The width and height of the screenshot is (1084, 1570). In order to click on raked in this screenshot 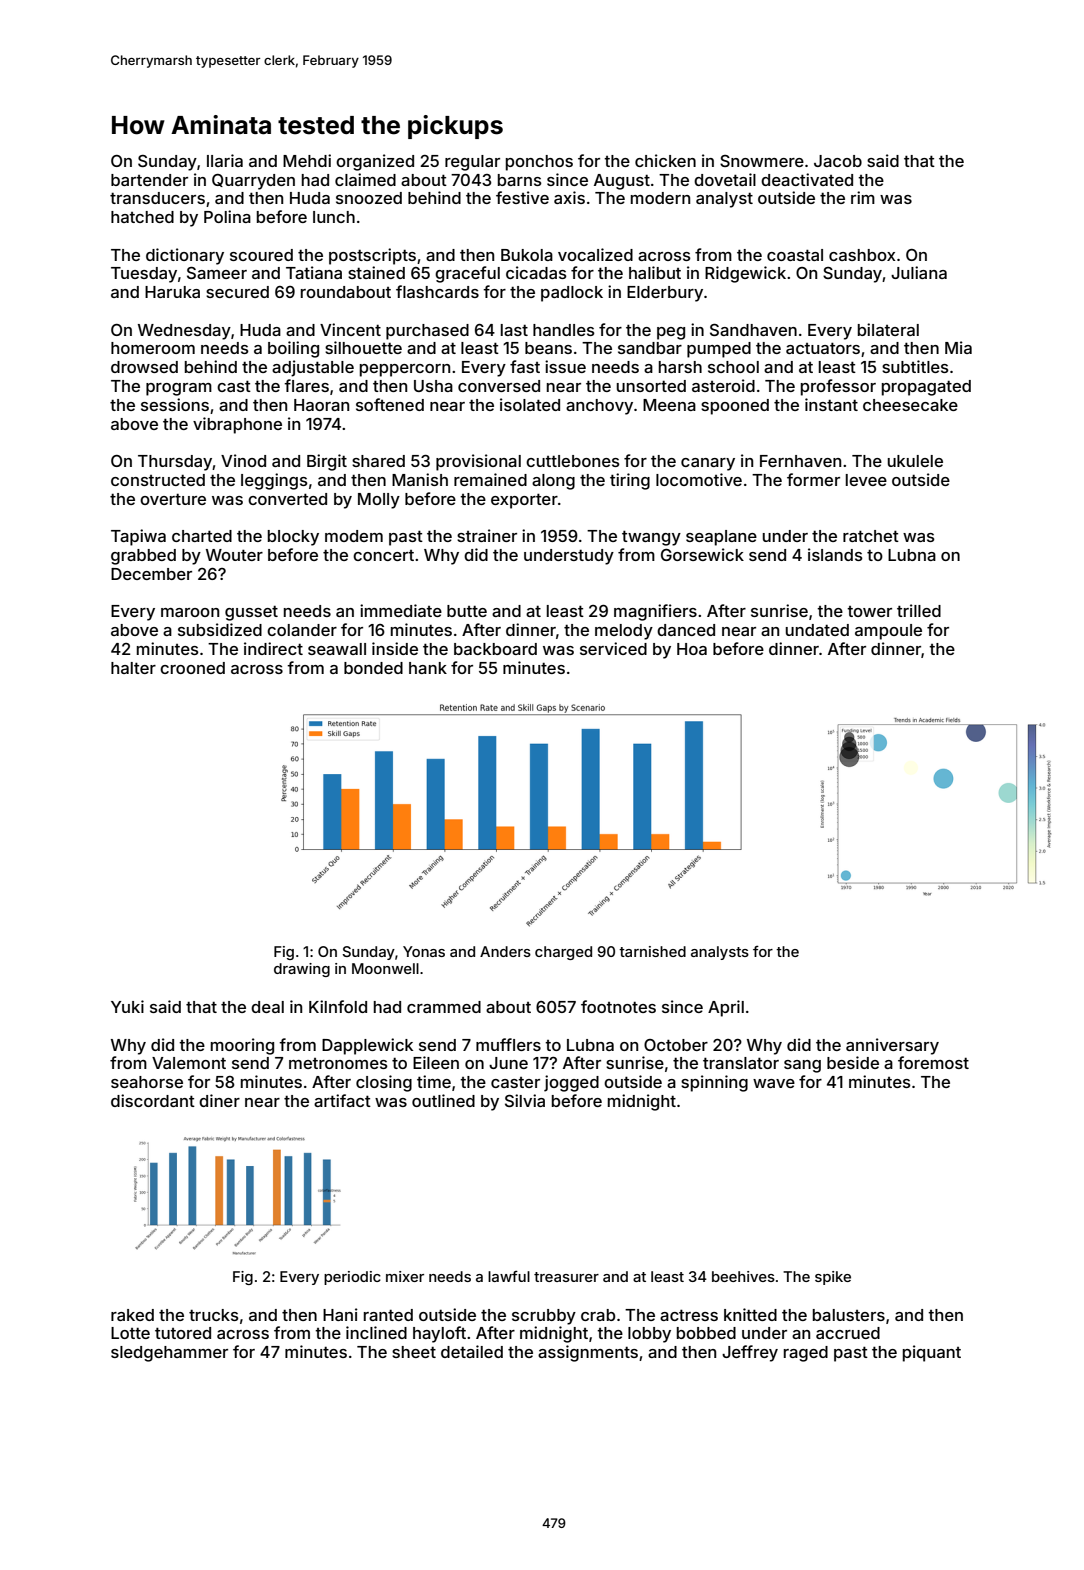, I will do `click(132, 1315)`.
